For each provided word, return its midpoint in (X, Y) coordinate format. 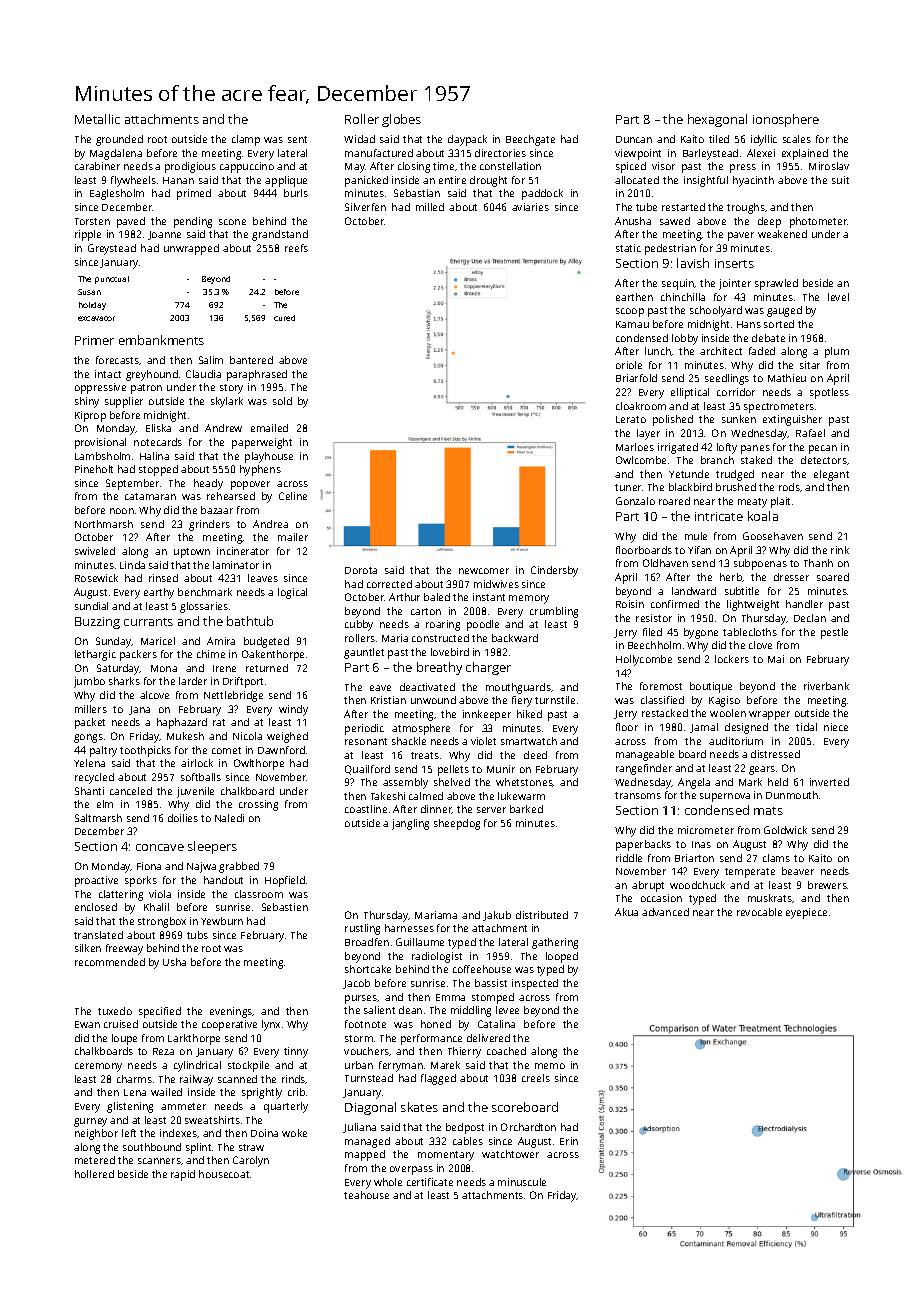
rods (789, 487)
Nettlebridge (233, 696)
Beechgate (530, 140)
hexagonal (717, 120)
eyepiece (806, 913)
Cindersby (554, 571)
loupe (124, 1039)
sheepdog (457, 824)
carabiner (97, 166)
